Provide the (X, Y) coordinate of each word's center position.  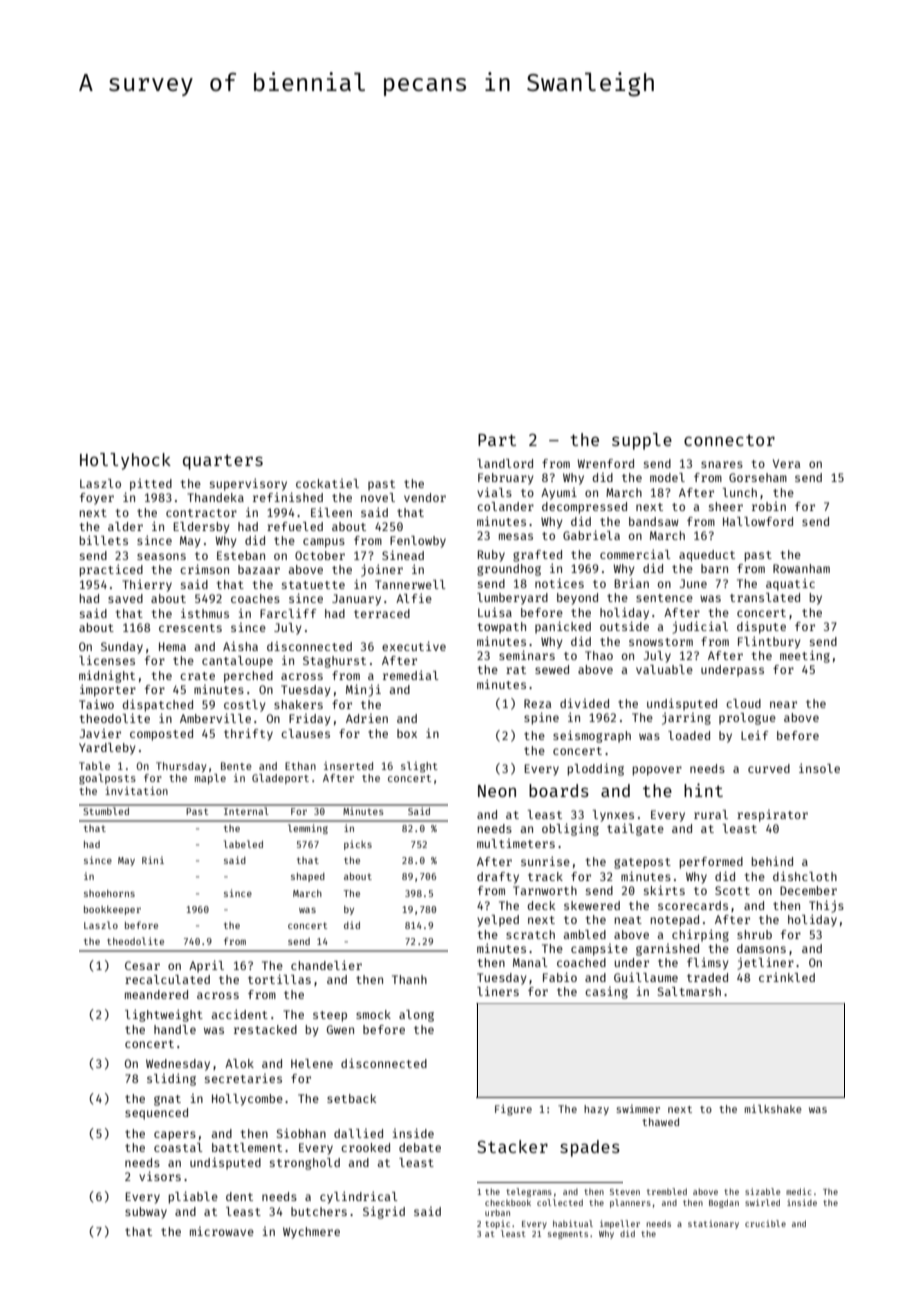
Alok (239, 1063)
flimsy (708, 964)
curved (769, 768)
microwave (222, 1231)
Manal (530, 962)
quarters (223, 462)
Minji (363, 690)
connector (729, 440)
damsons (761, 948)
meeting (805, 656)
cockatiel (327, 483)
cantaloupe (237, 662)
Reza (537, 703)
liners (498, 991)
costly (245, 706)
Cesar (142, 965)
